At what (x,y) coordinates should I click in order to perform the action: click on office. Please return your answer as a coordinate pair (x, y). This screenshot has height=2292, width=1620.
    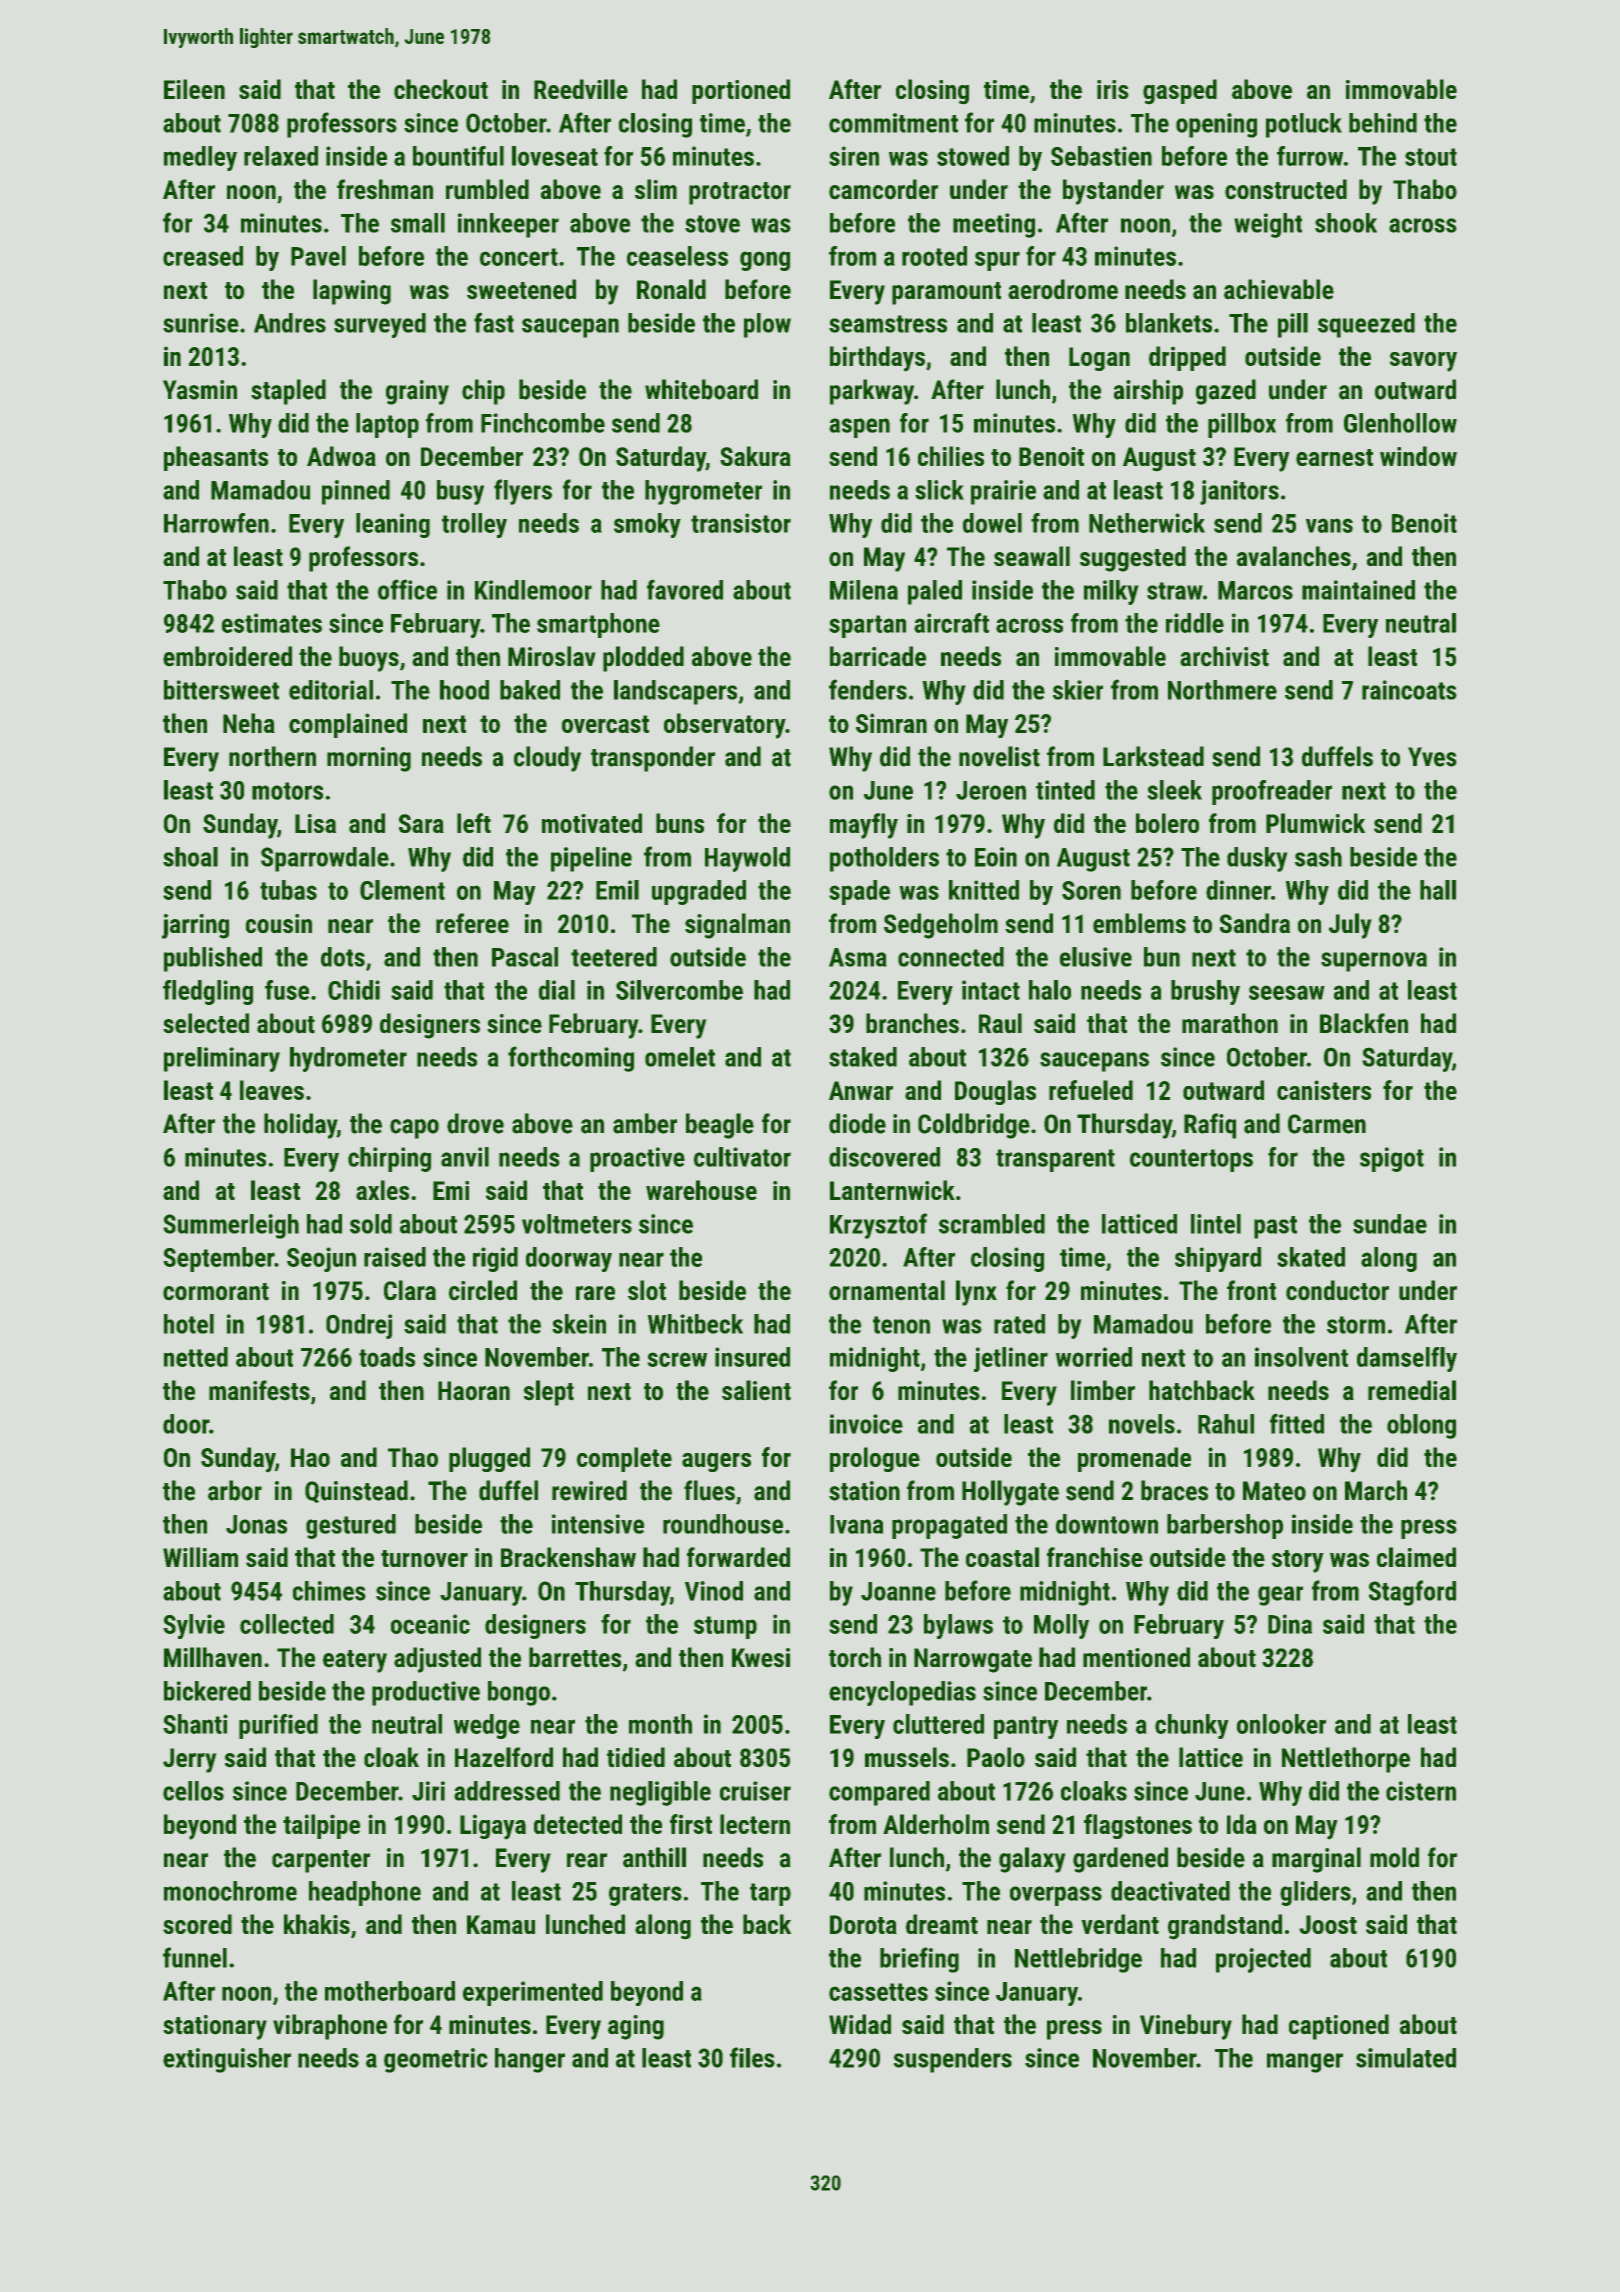
    Looking at the image, I should click on (407, 589).
